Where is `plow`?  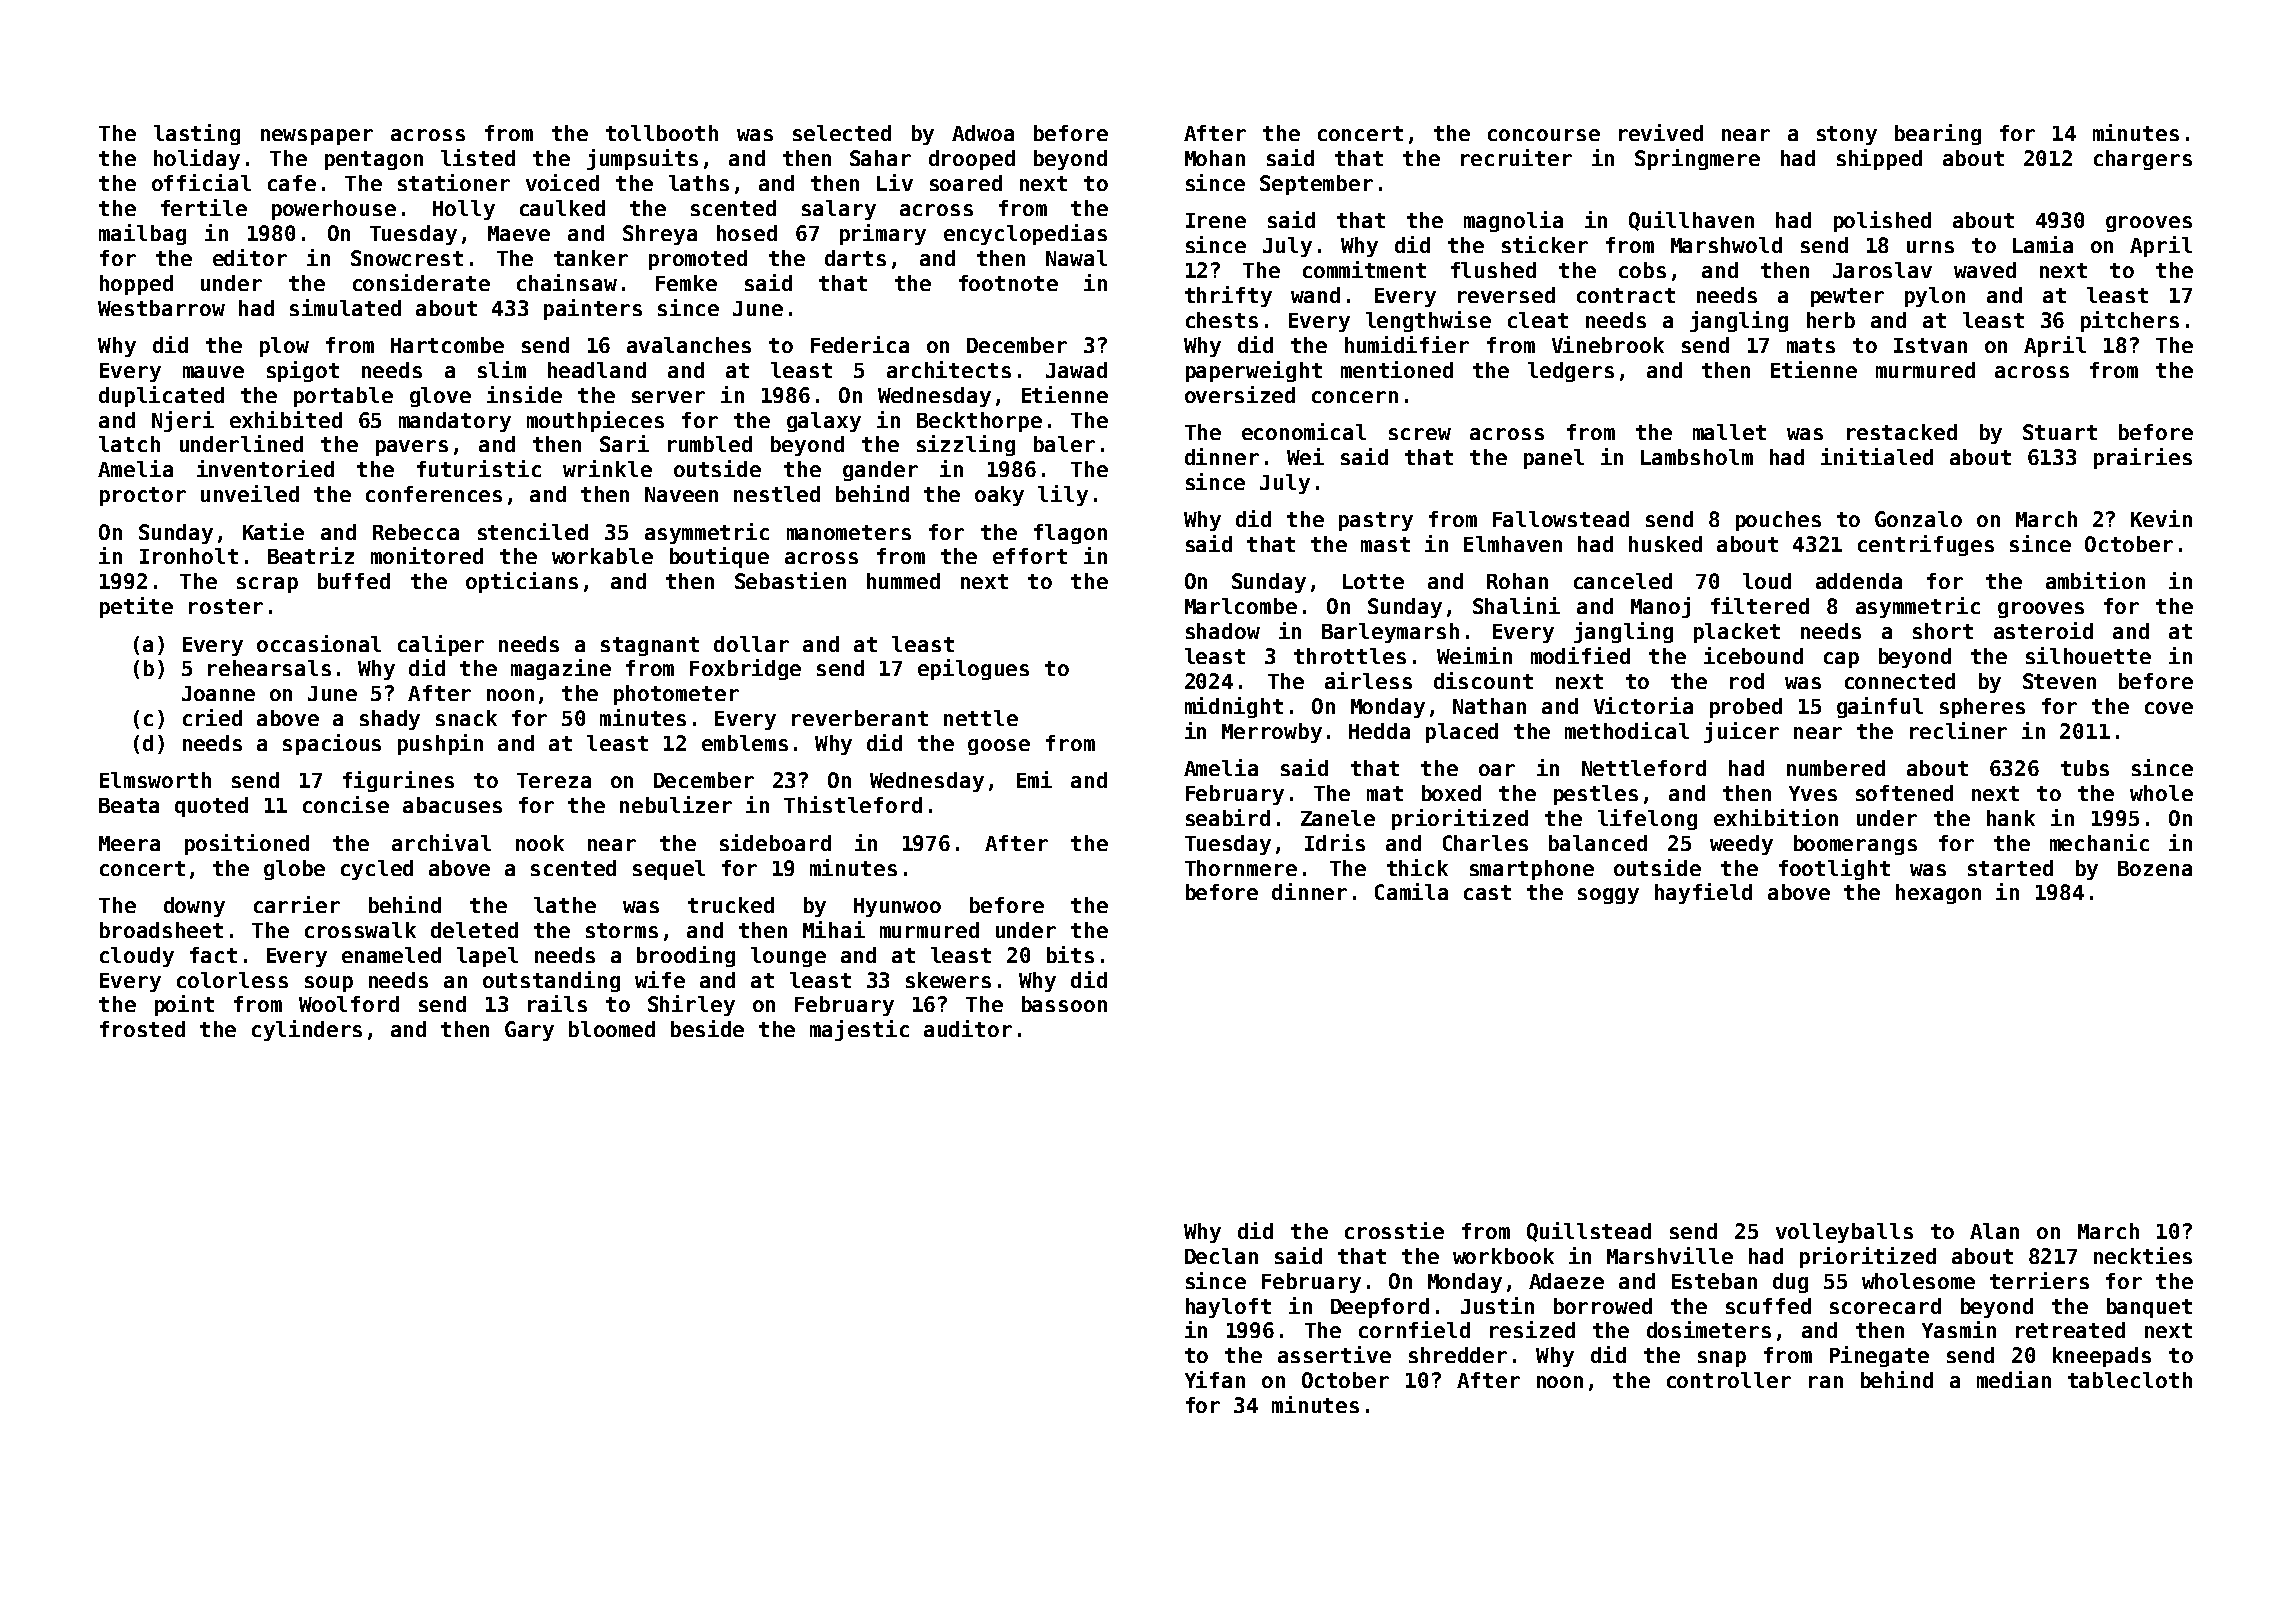 plow is located at coordinates (284, 347).
